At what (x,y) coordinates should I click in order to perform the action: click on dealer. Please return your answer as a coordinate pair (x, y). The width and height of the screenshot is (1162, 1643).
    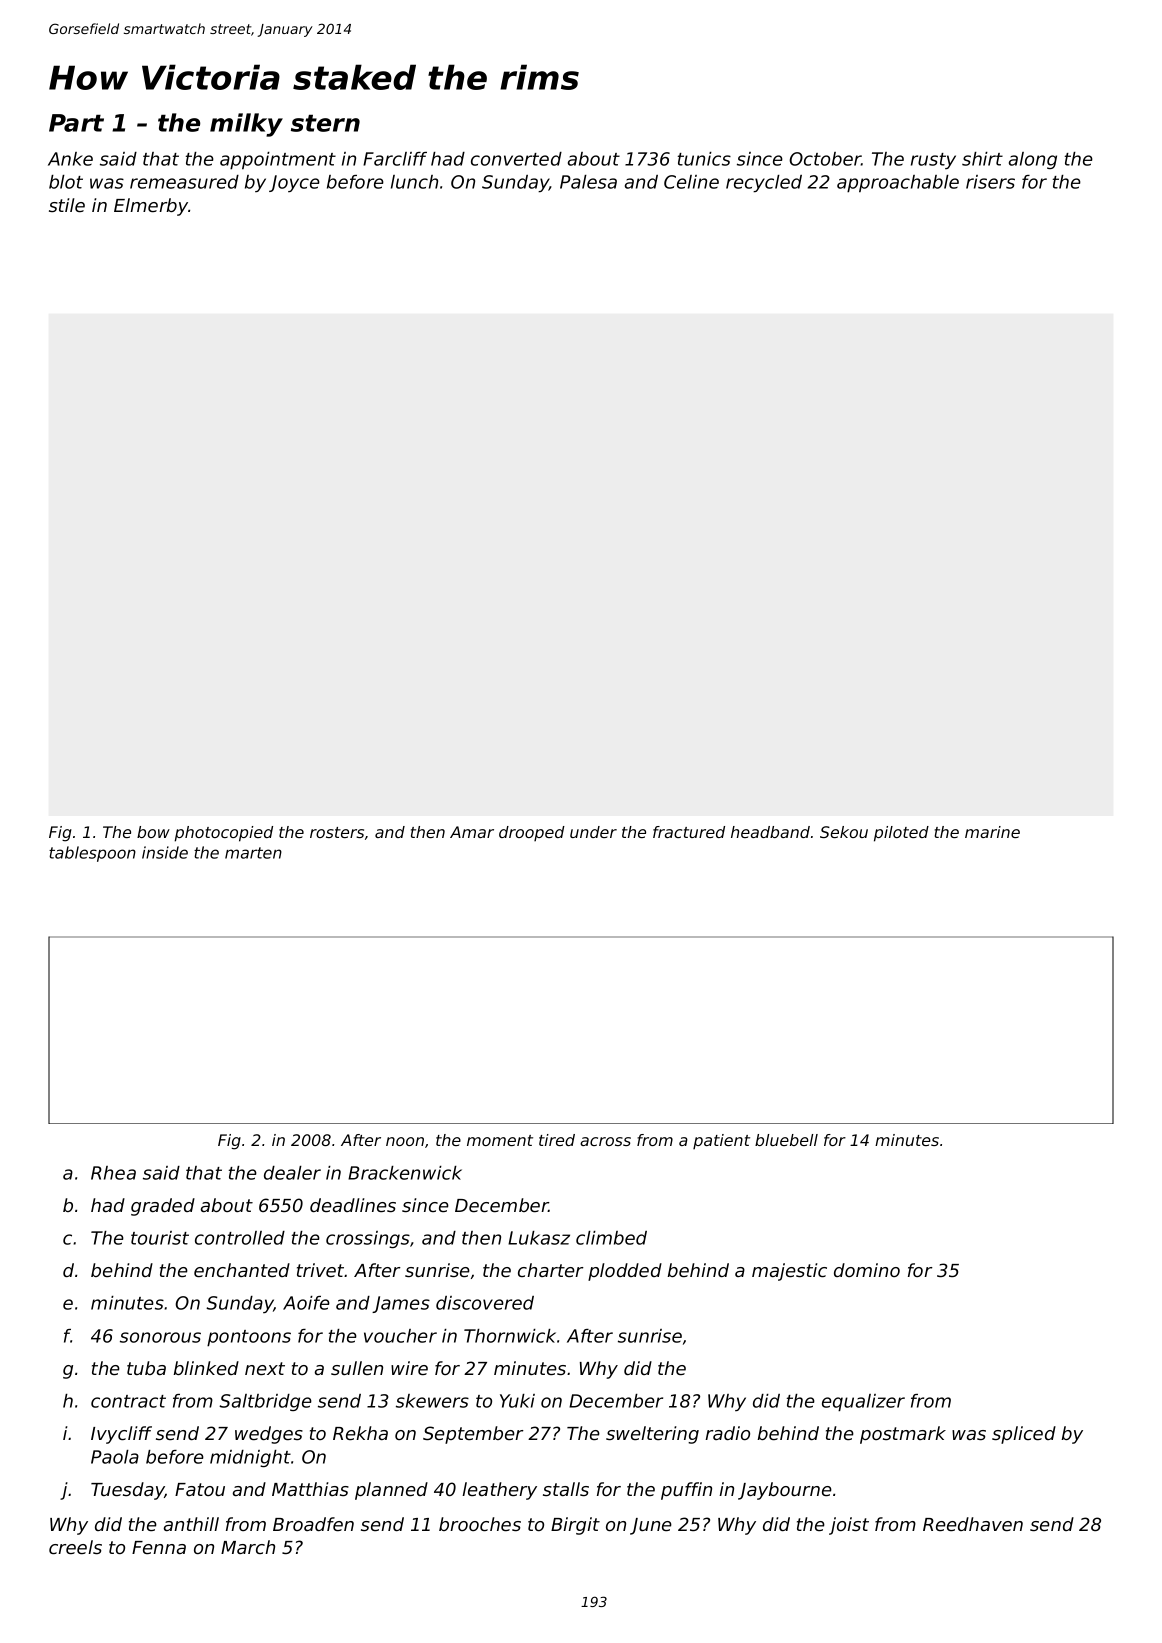
    Looking at the image, I should click on (292, 1173).
